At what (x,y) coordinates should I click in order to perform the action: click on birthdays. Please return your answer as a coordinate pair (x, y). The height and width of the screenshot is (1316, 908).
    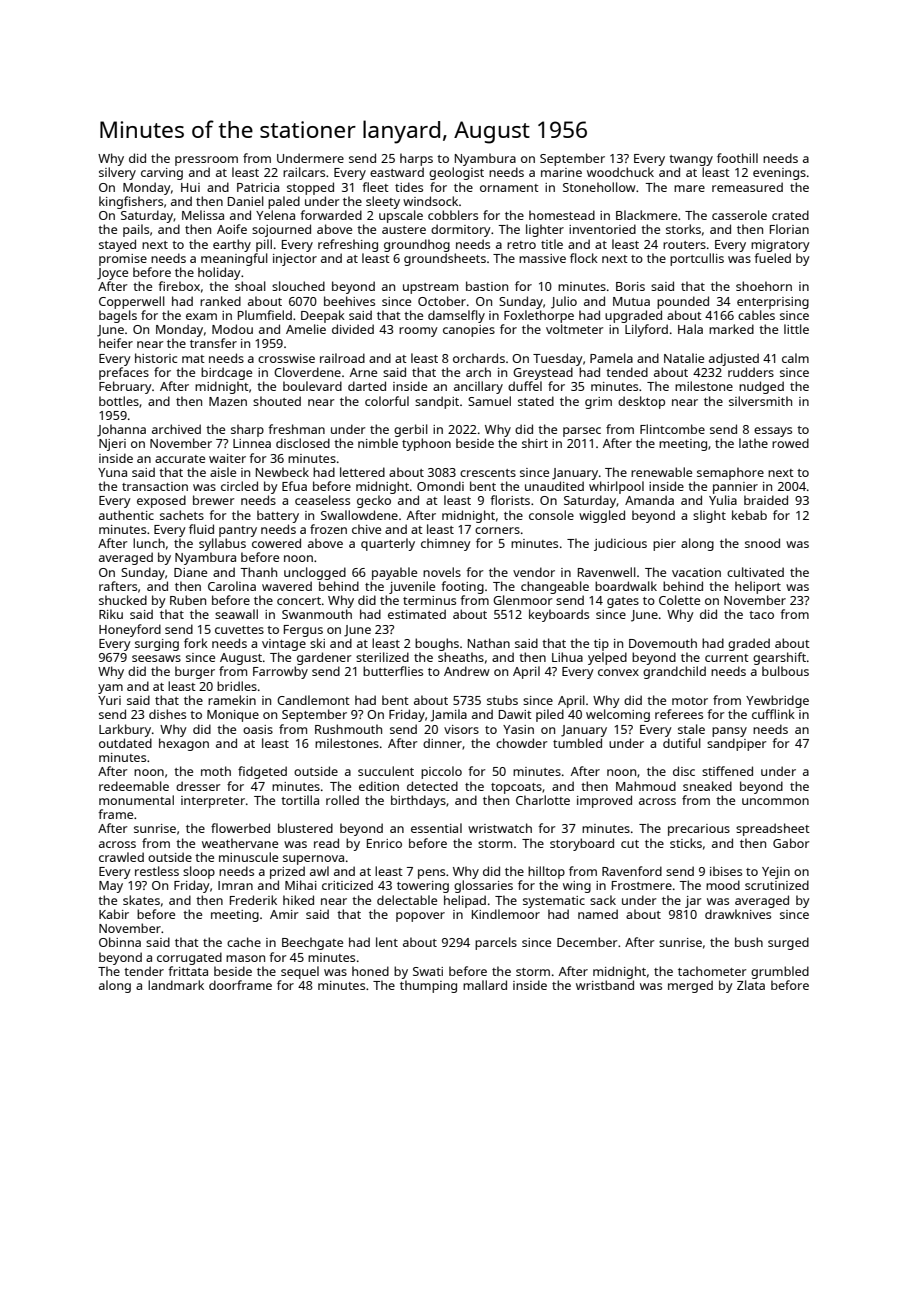
    Looking at the image, I should click on (418, 801).
